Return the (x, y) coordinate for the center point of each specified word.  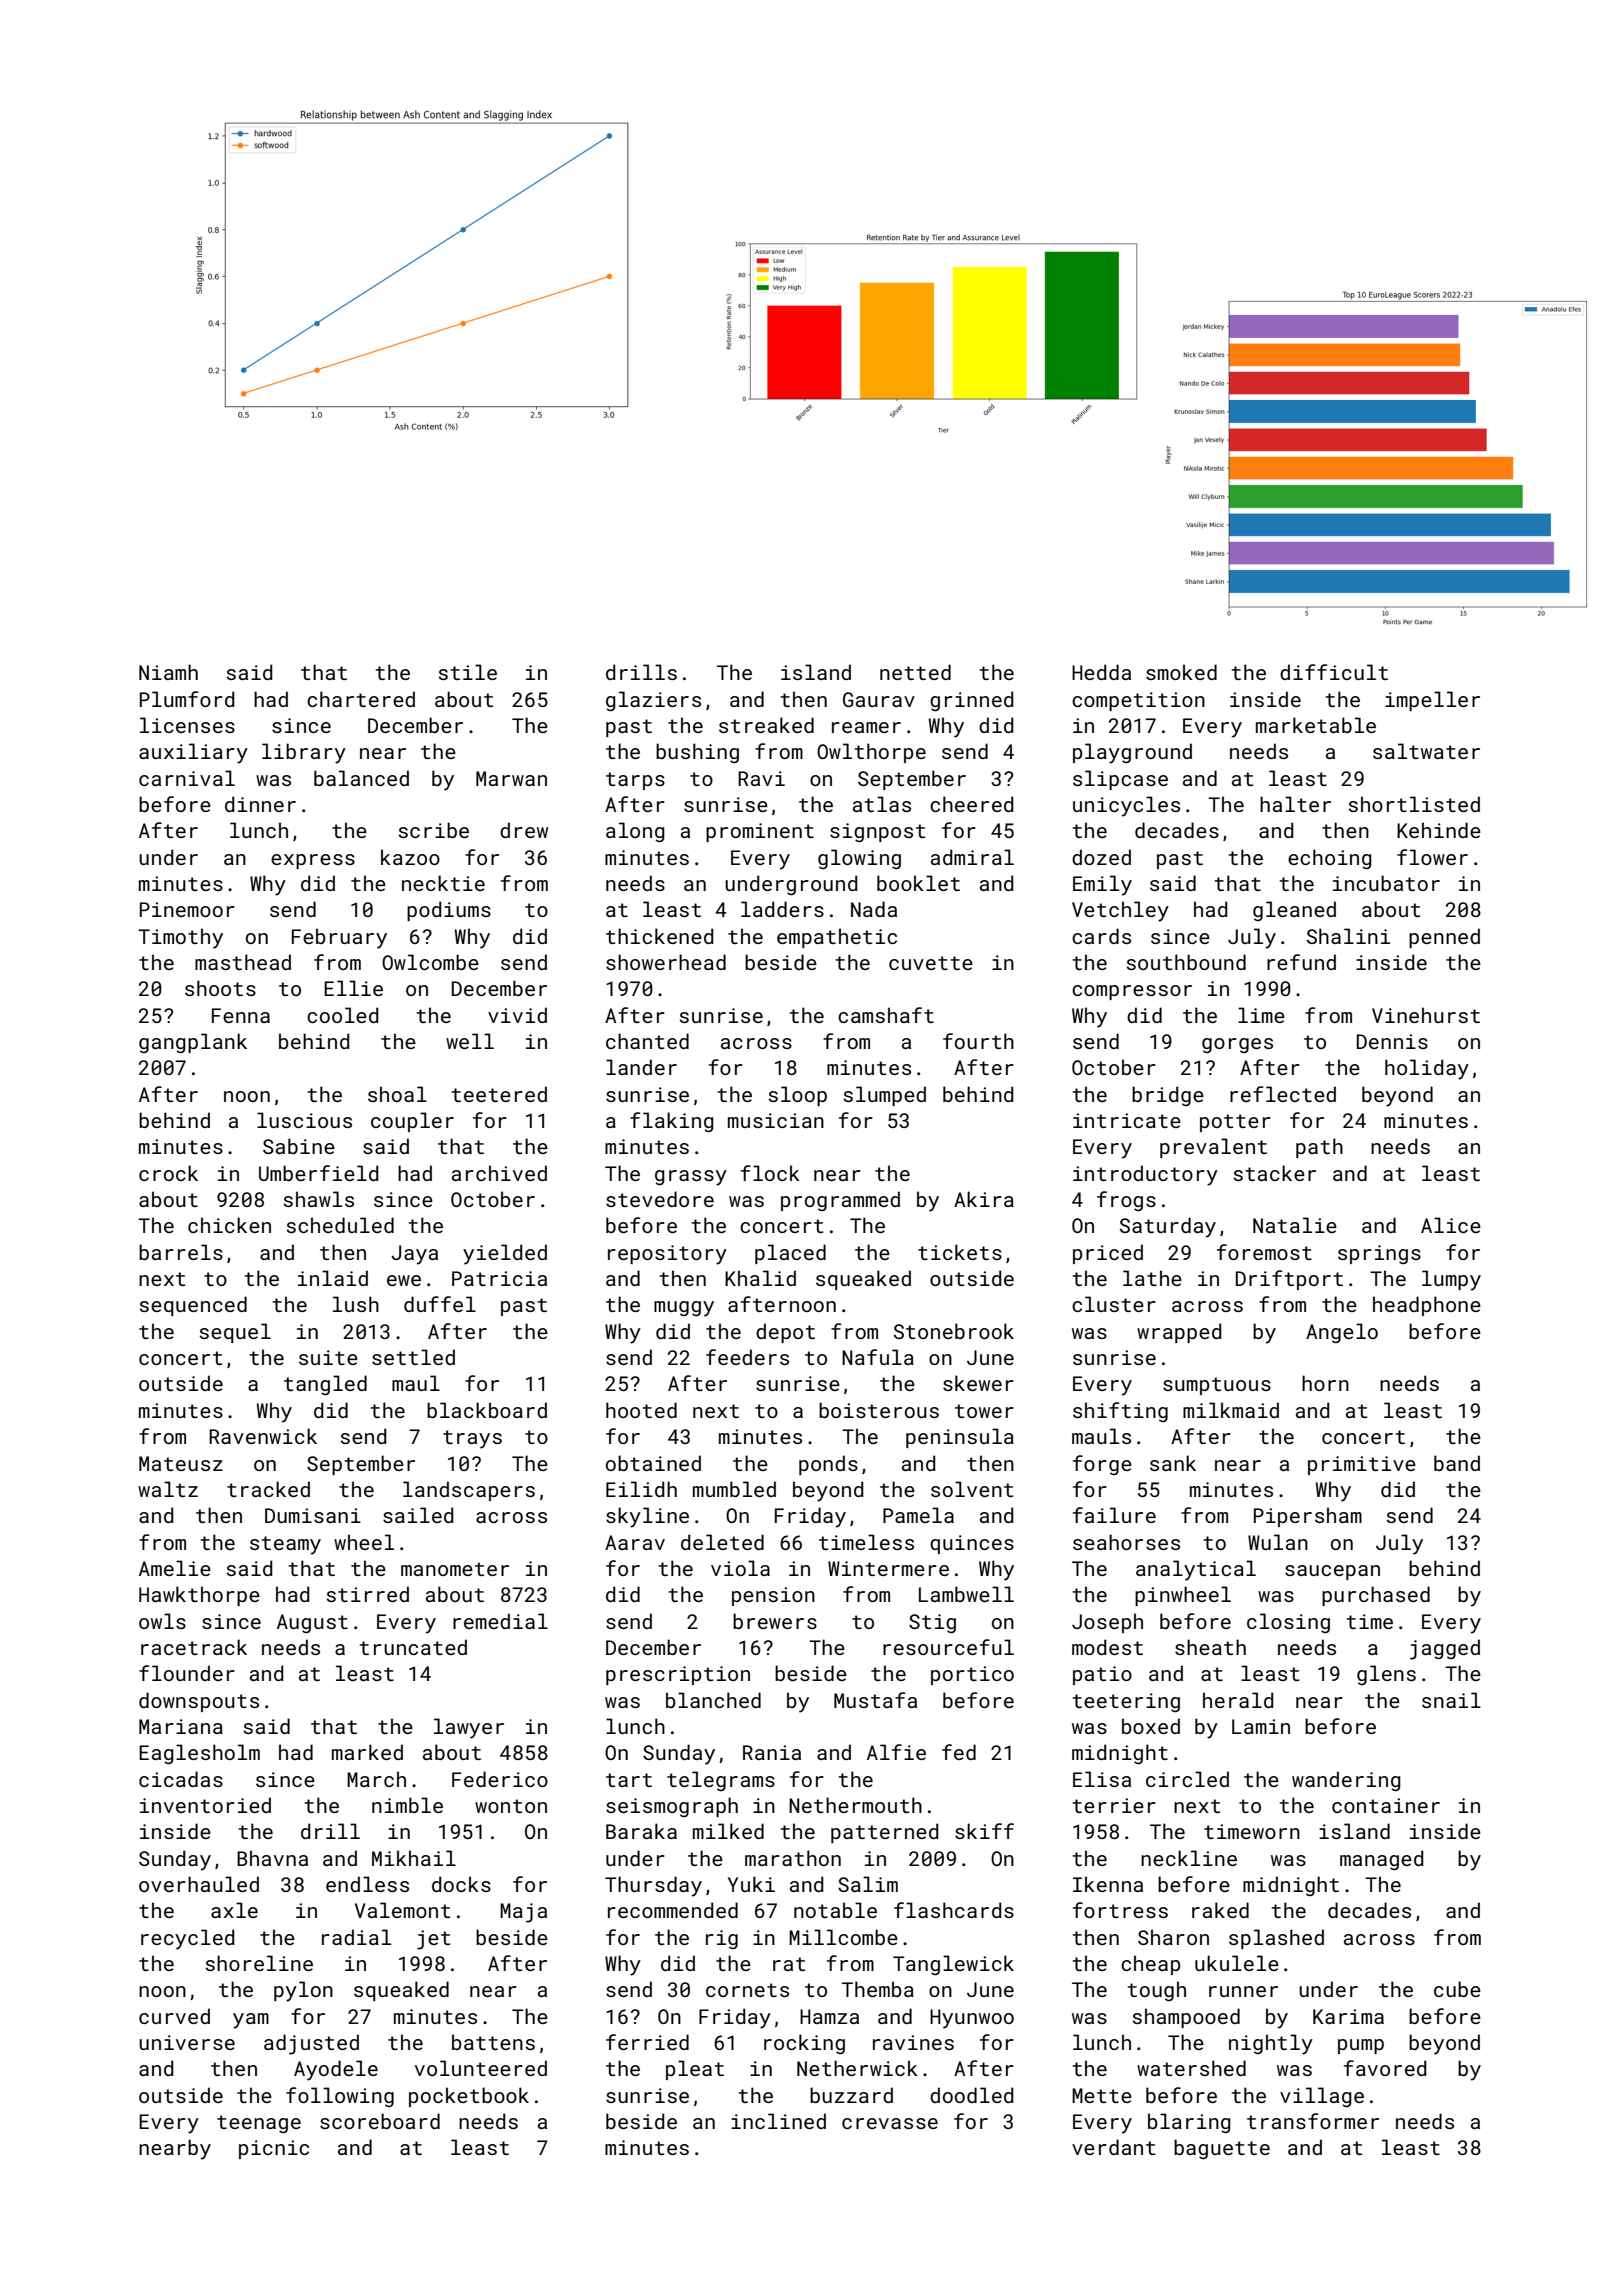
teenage (259, 2124)
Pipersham (1308, 1517)
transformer (1313, 2121)
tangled (325, 1385)
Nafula (878, 1357)
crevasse (890, 2123)
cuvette (931, 963)
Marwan (511, 778)
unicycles (1126, 806)
